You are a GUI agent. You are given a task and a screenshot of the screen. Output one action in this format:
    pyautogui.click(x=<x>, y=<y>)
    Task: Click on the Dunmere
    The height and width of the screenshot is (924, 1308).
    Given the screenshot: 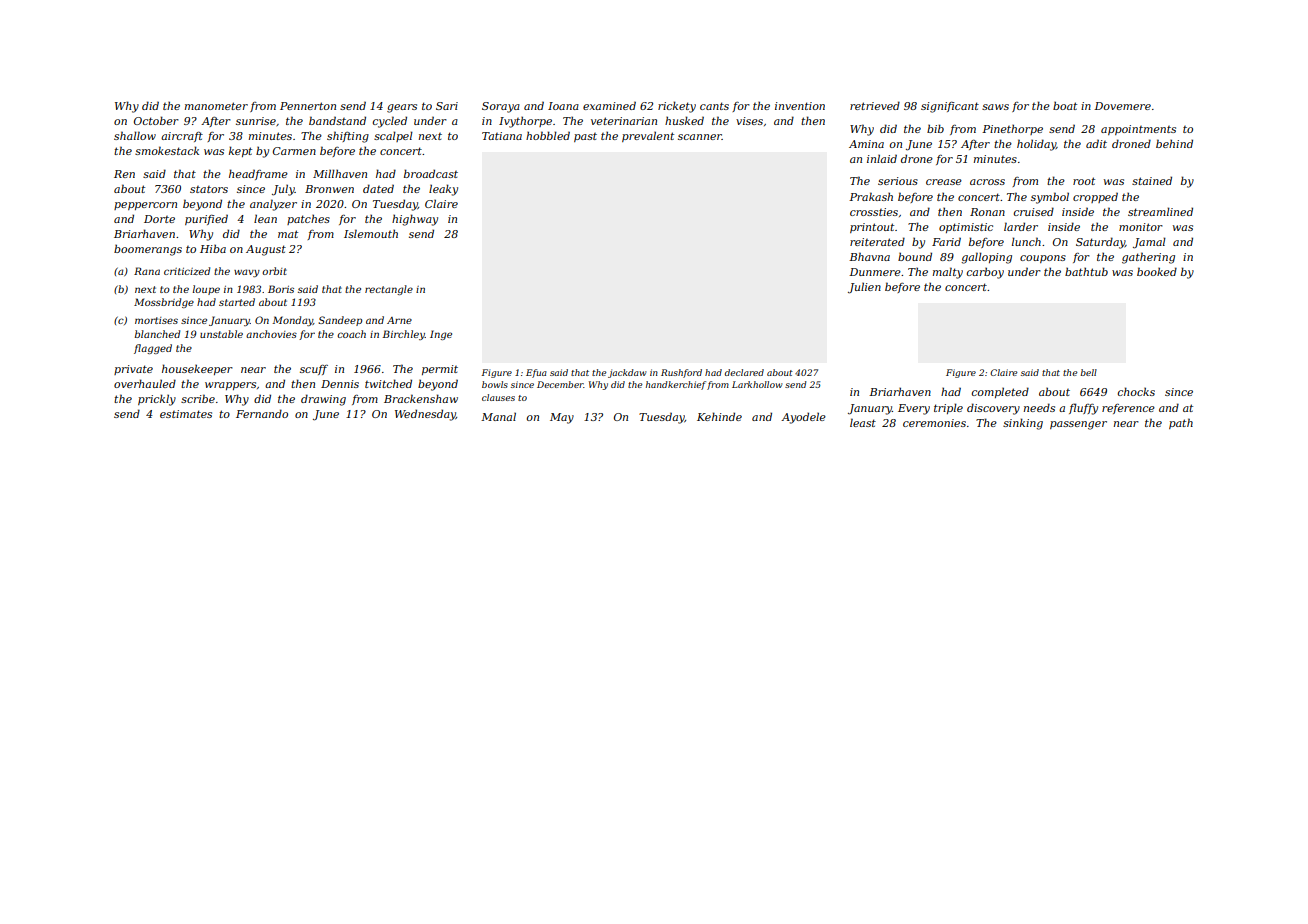 What is the action you would take?
    pyautogui.click(x=875, y=272)
